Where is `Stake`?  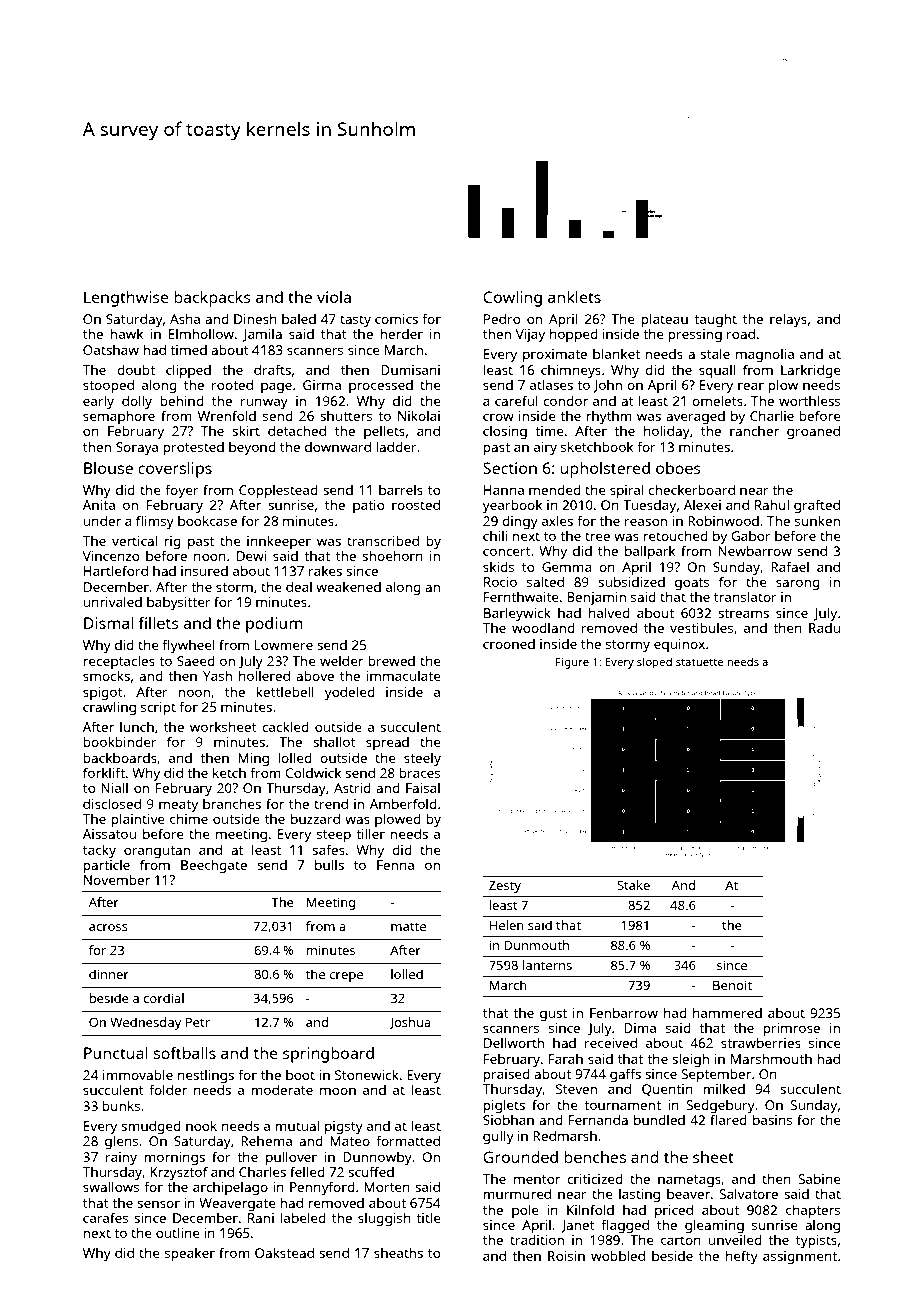
Stake is located at coordinates (633, 885).
